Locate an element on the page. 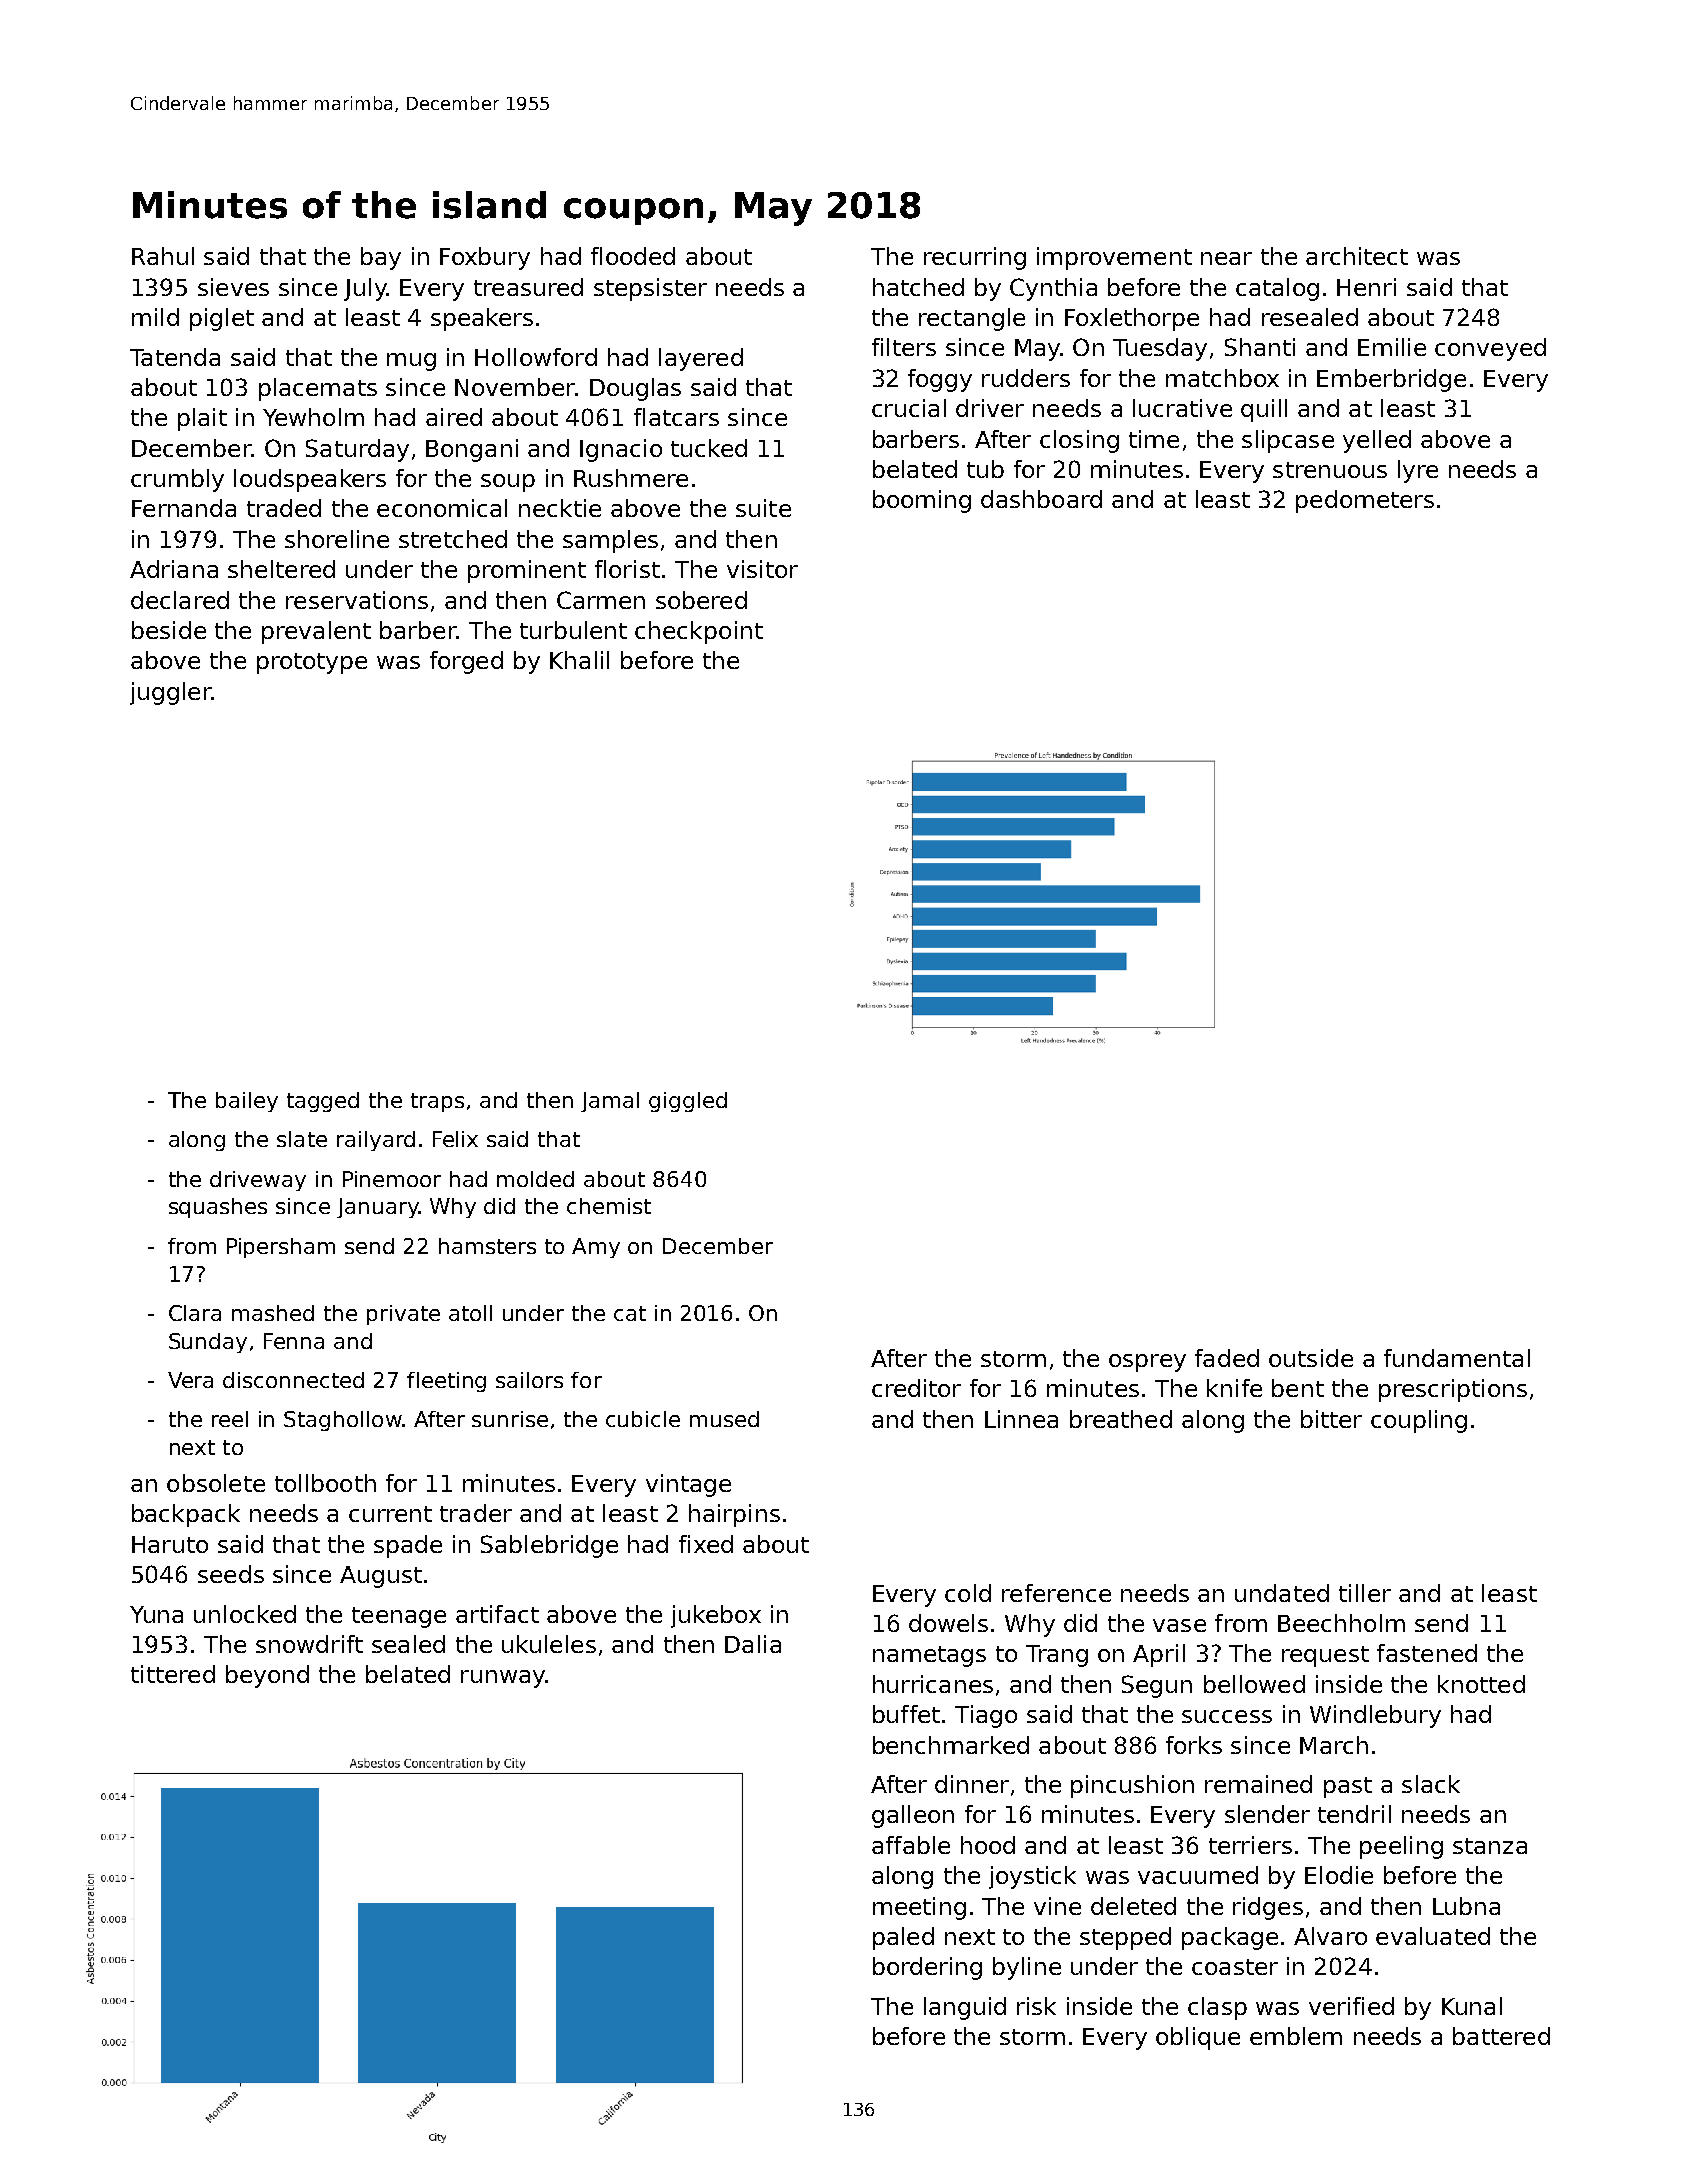 This document has width=1683, height=2178. visitor is located at coordinates (762, 569).
